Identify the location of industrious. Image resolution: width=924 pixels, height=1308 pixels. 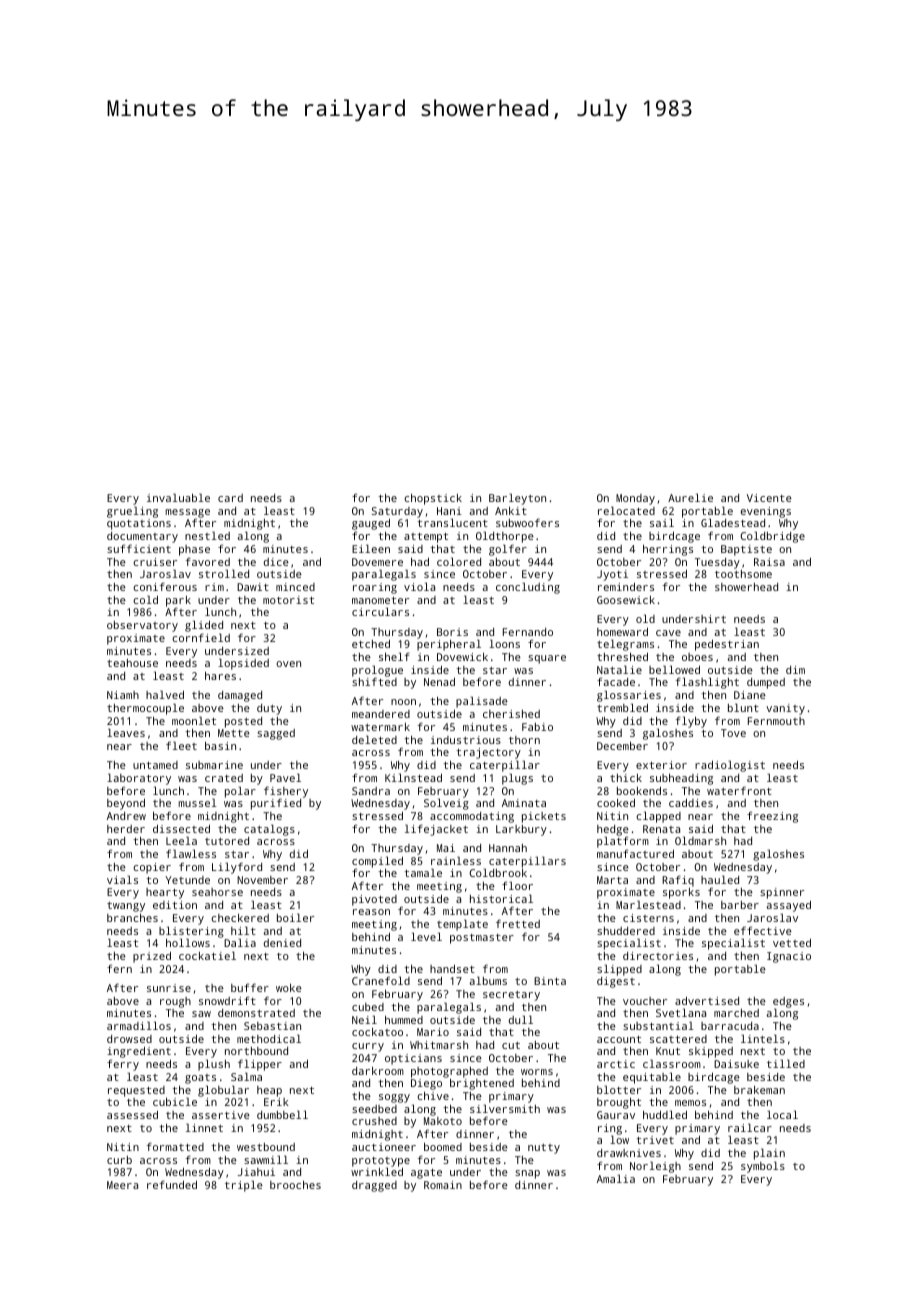
(466, 740).
